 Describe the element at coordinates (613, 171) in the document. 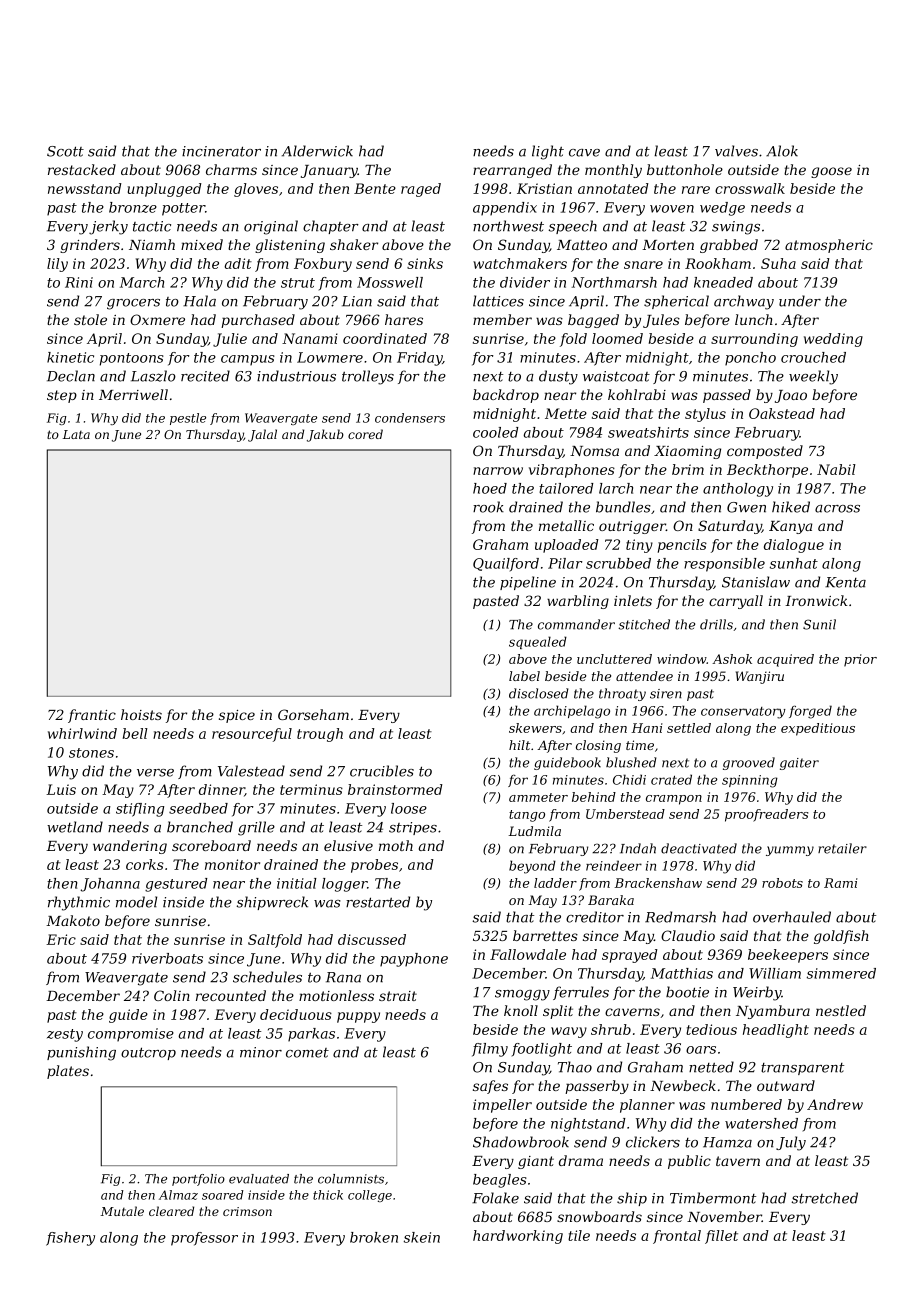

I see `monthly` at that location.
